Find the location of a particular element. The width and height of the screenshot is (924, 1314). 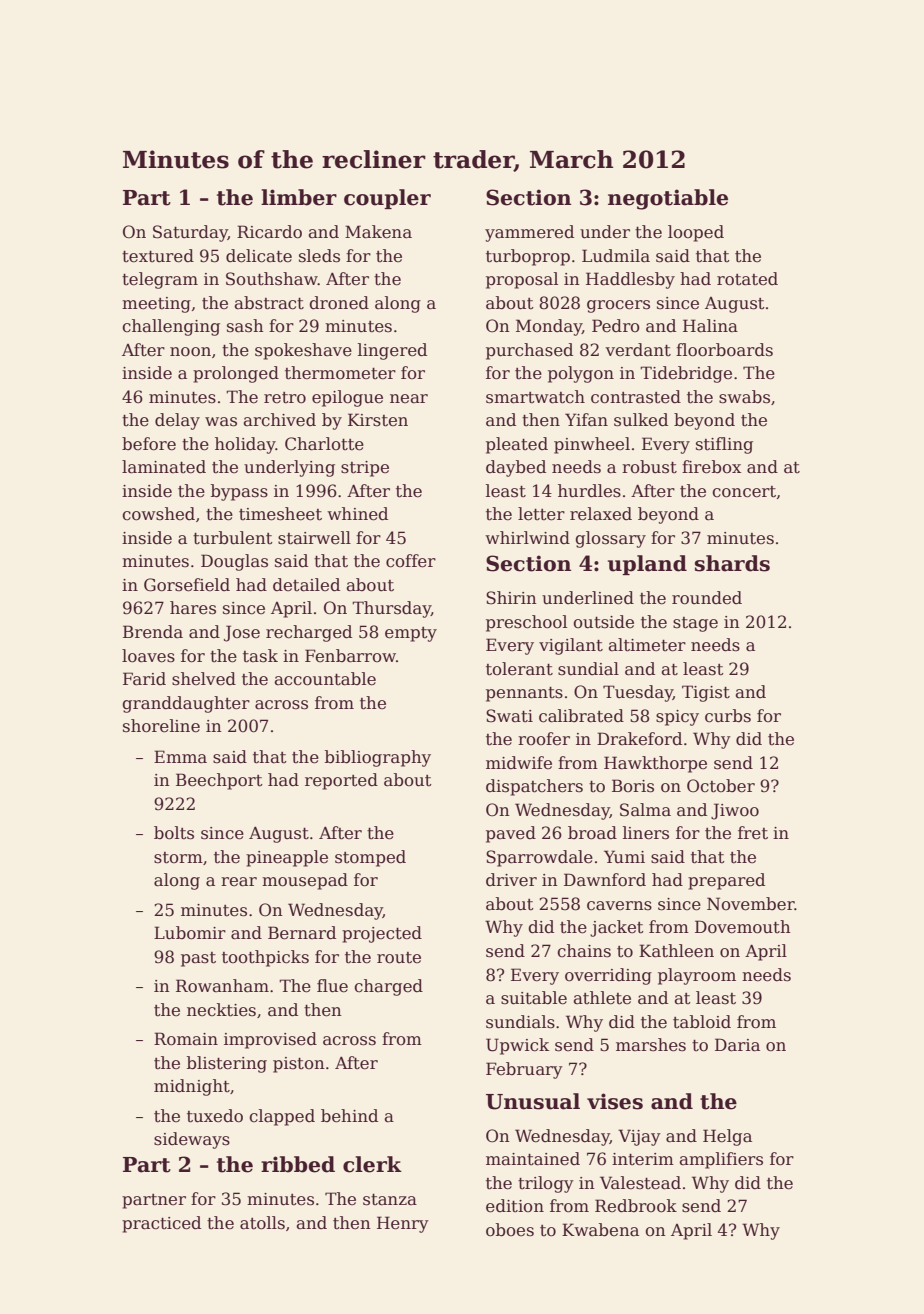

Swati is located at coordinates (509, 716).
